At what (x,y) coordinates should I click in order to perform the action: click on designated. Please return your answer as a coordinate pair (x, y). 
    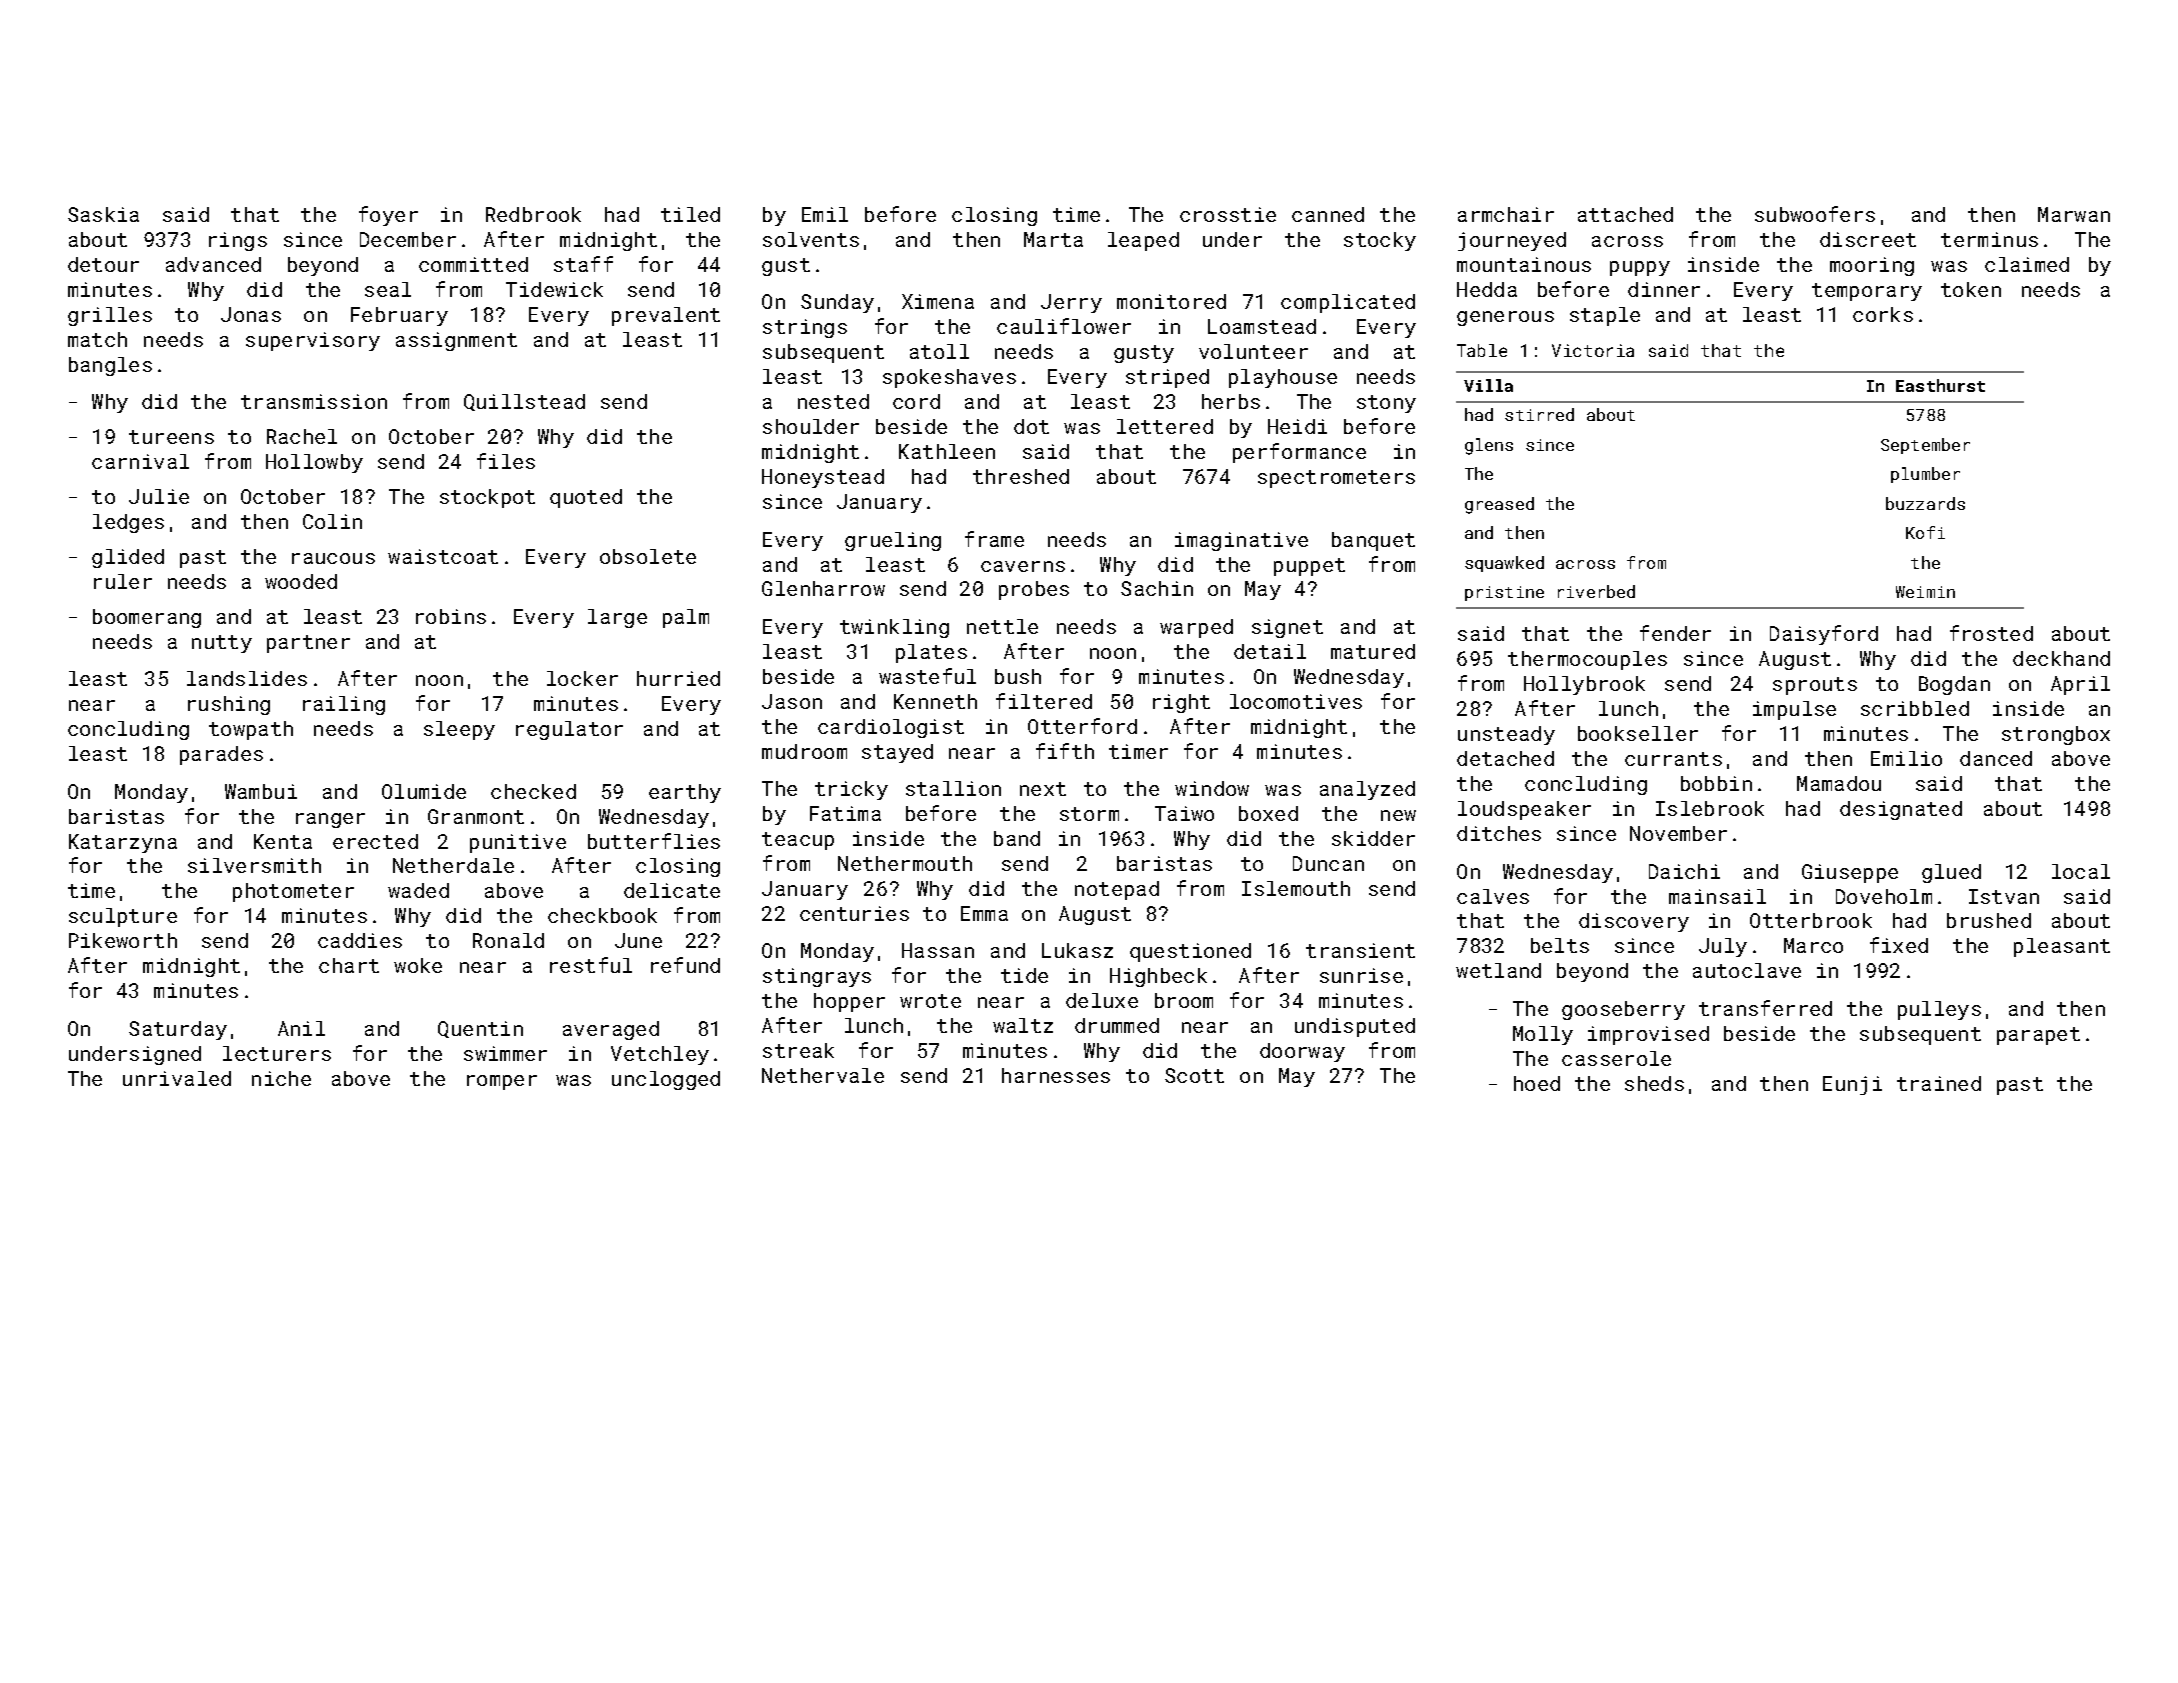
    Looking at the image, I should click on (1901, 810).
